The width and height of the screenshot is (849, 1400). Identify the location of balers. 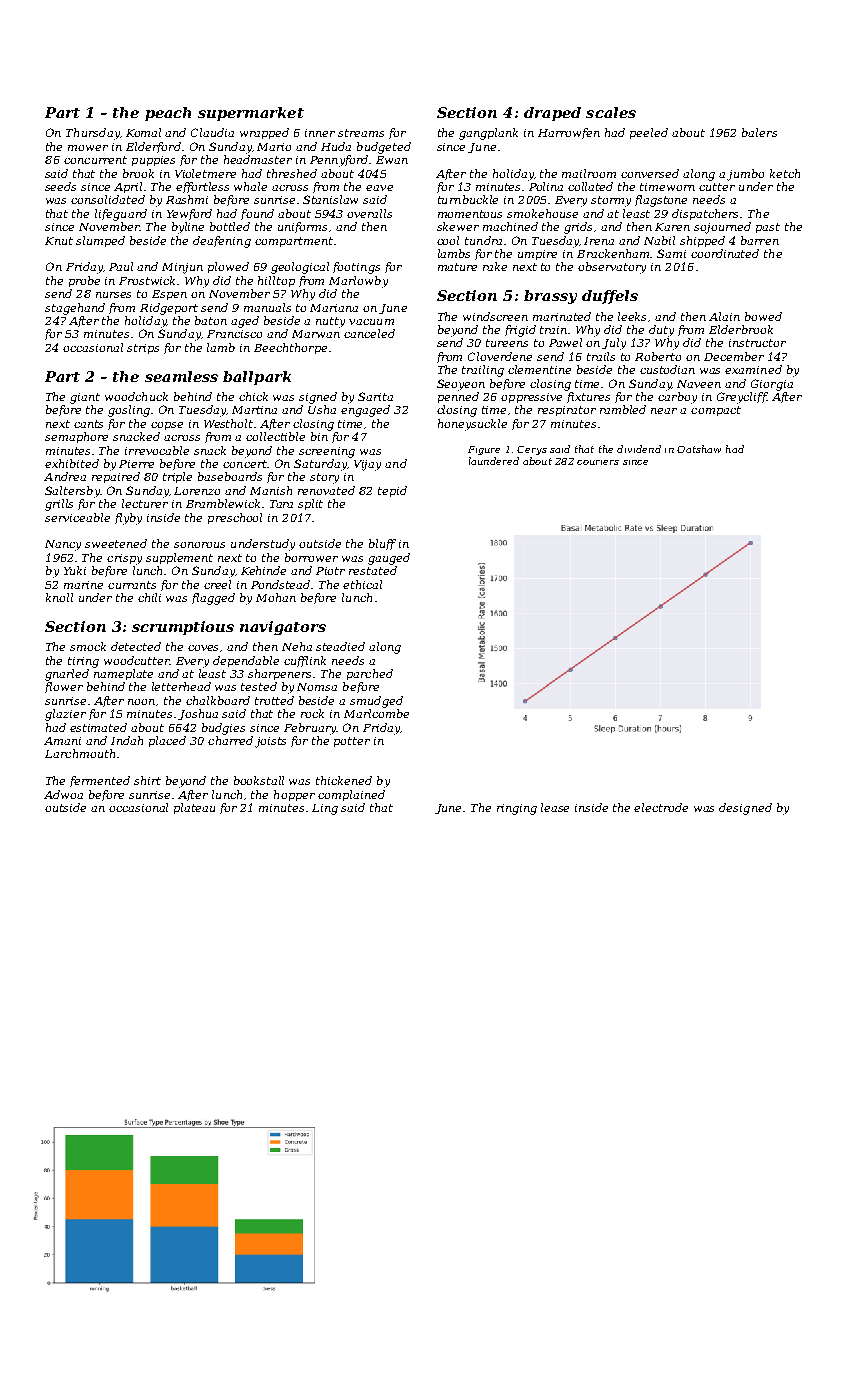
(759, 132).
